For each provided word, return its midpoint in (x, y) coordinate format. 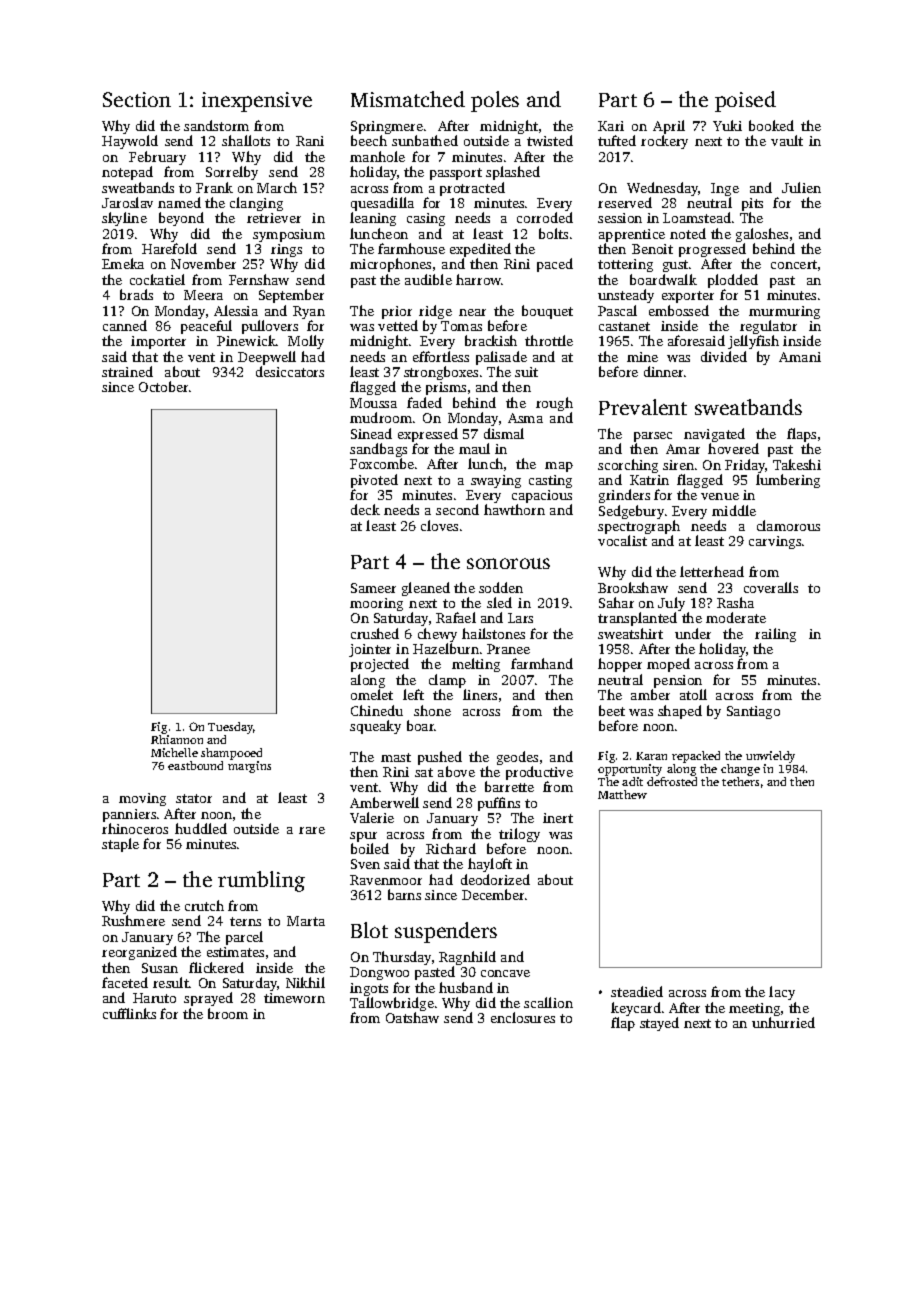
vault (787, 140)
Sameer (373, 588)
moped (668, 665)
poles (495, 101)
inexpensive (257, 102)
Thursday (402, 958)
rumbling (261, 881)
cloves (439, 525)
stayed (659, 1024)
